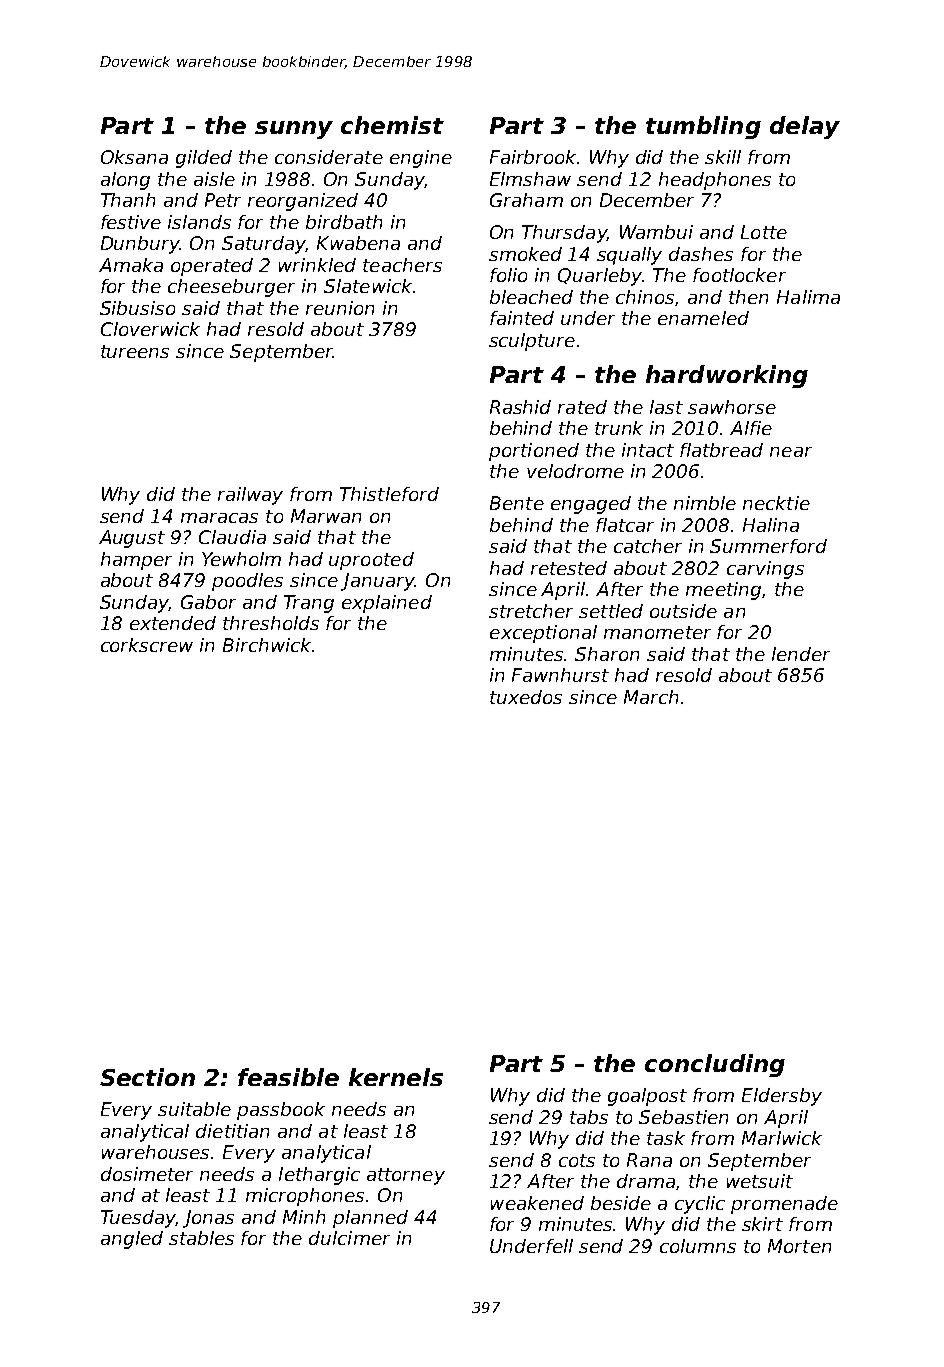 The height and width of the screenshot is (1367, 944). What do you see at coordinates (534, 157) in the screenshot?
I see `Fairbrook` at bounding box center [534, 157].
